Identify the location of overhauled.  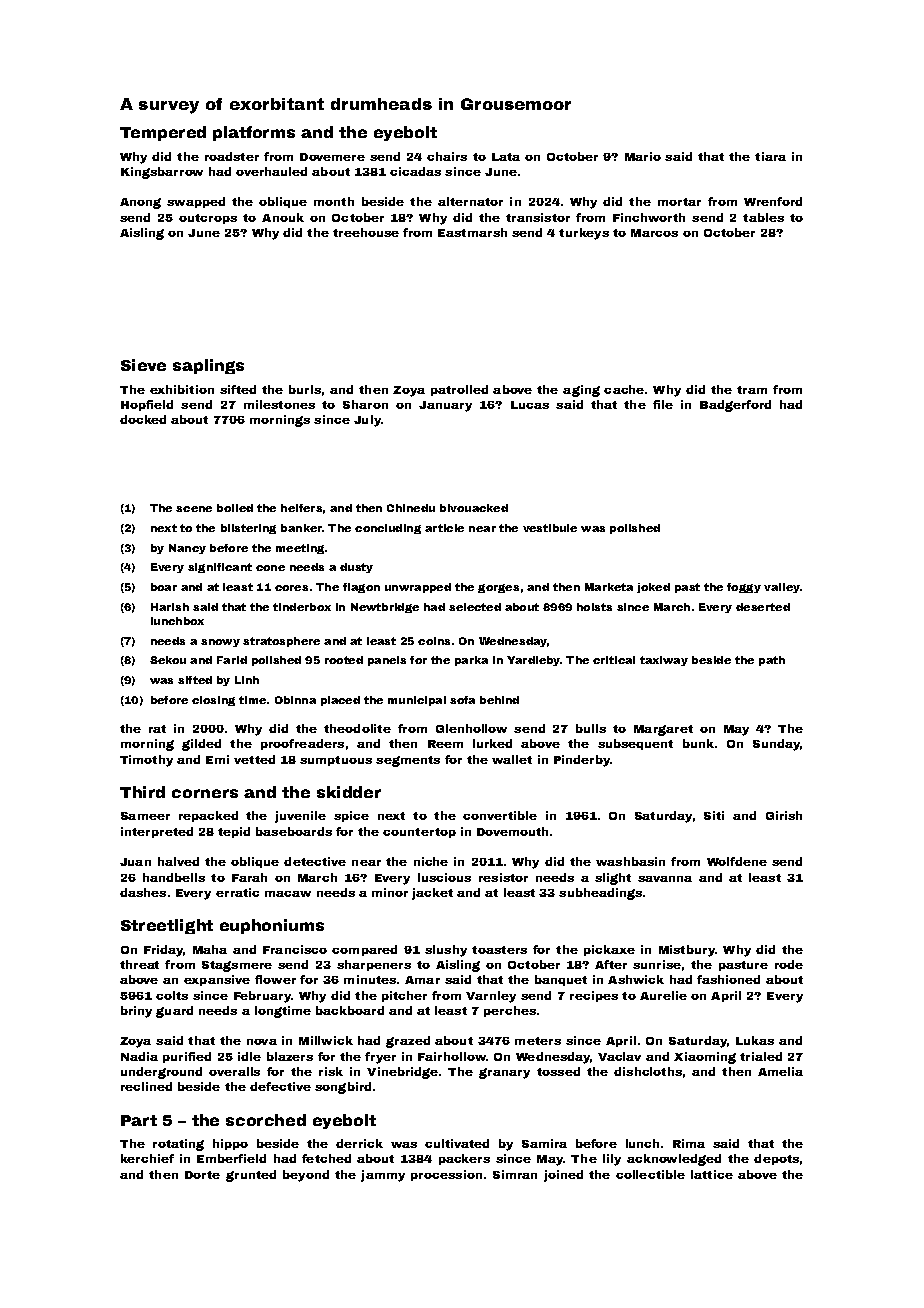
(271, 171).
